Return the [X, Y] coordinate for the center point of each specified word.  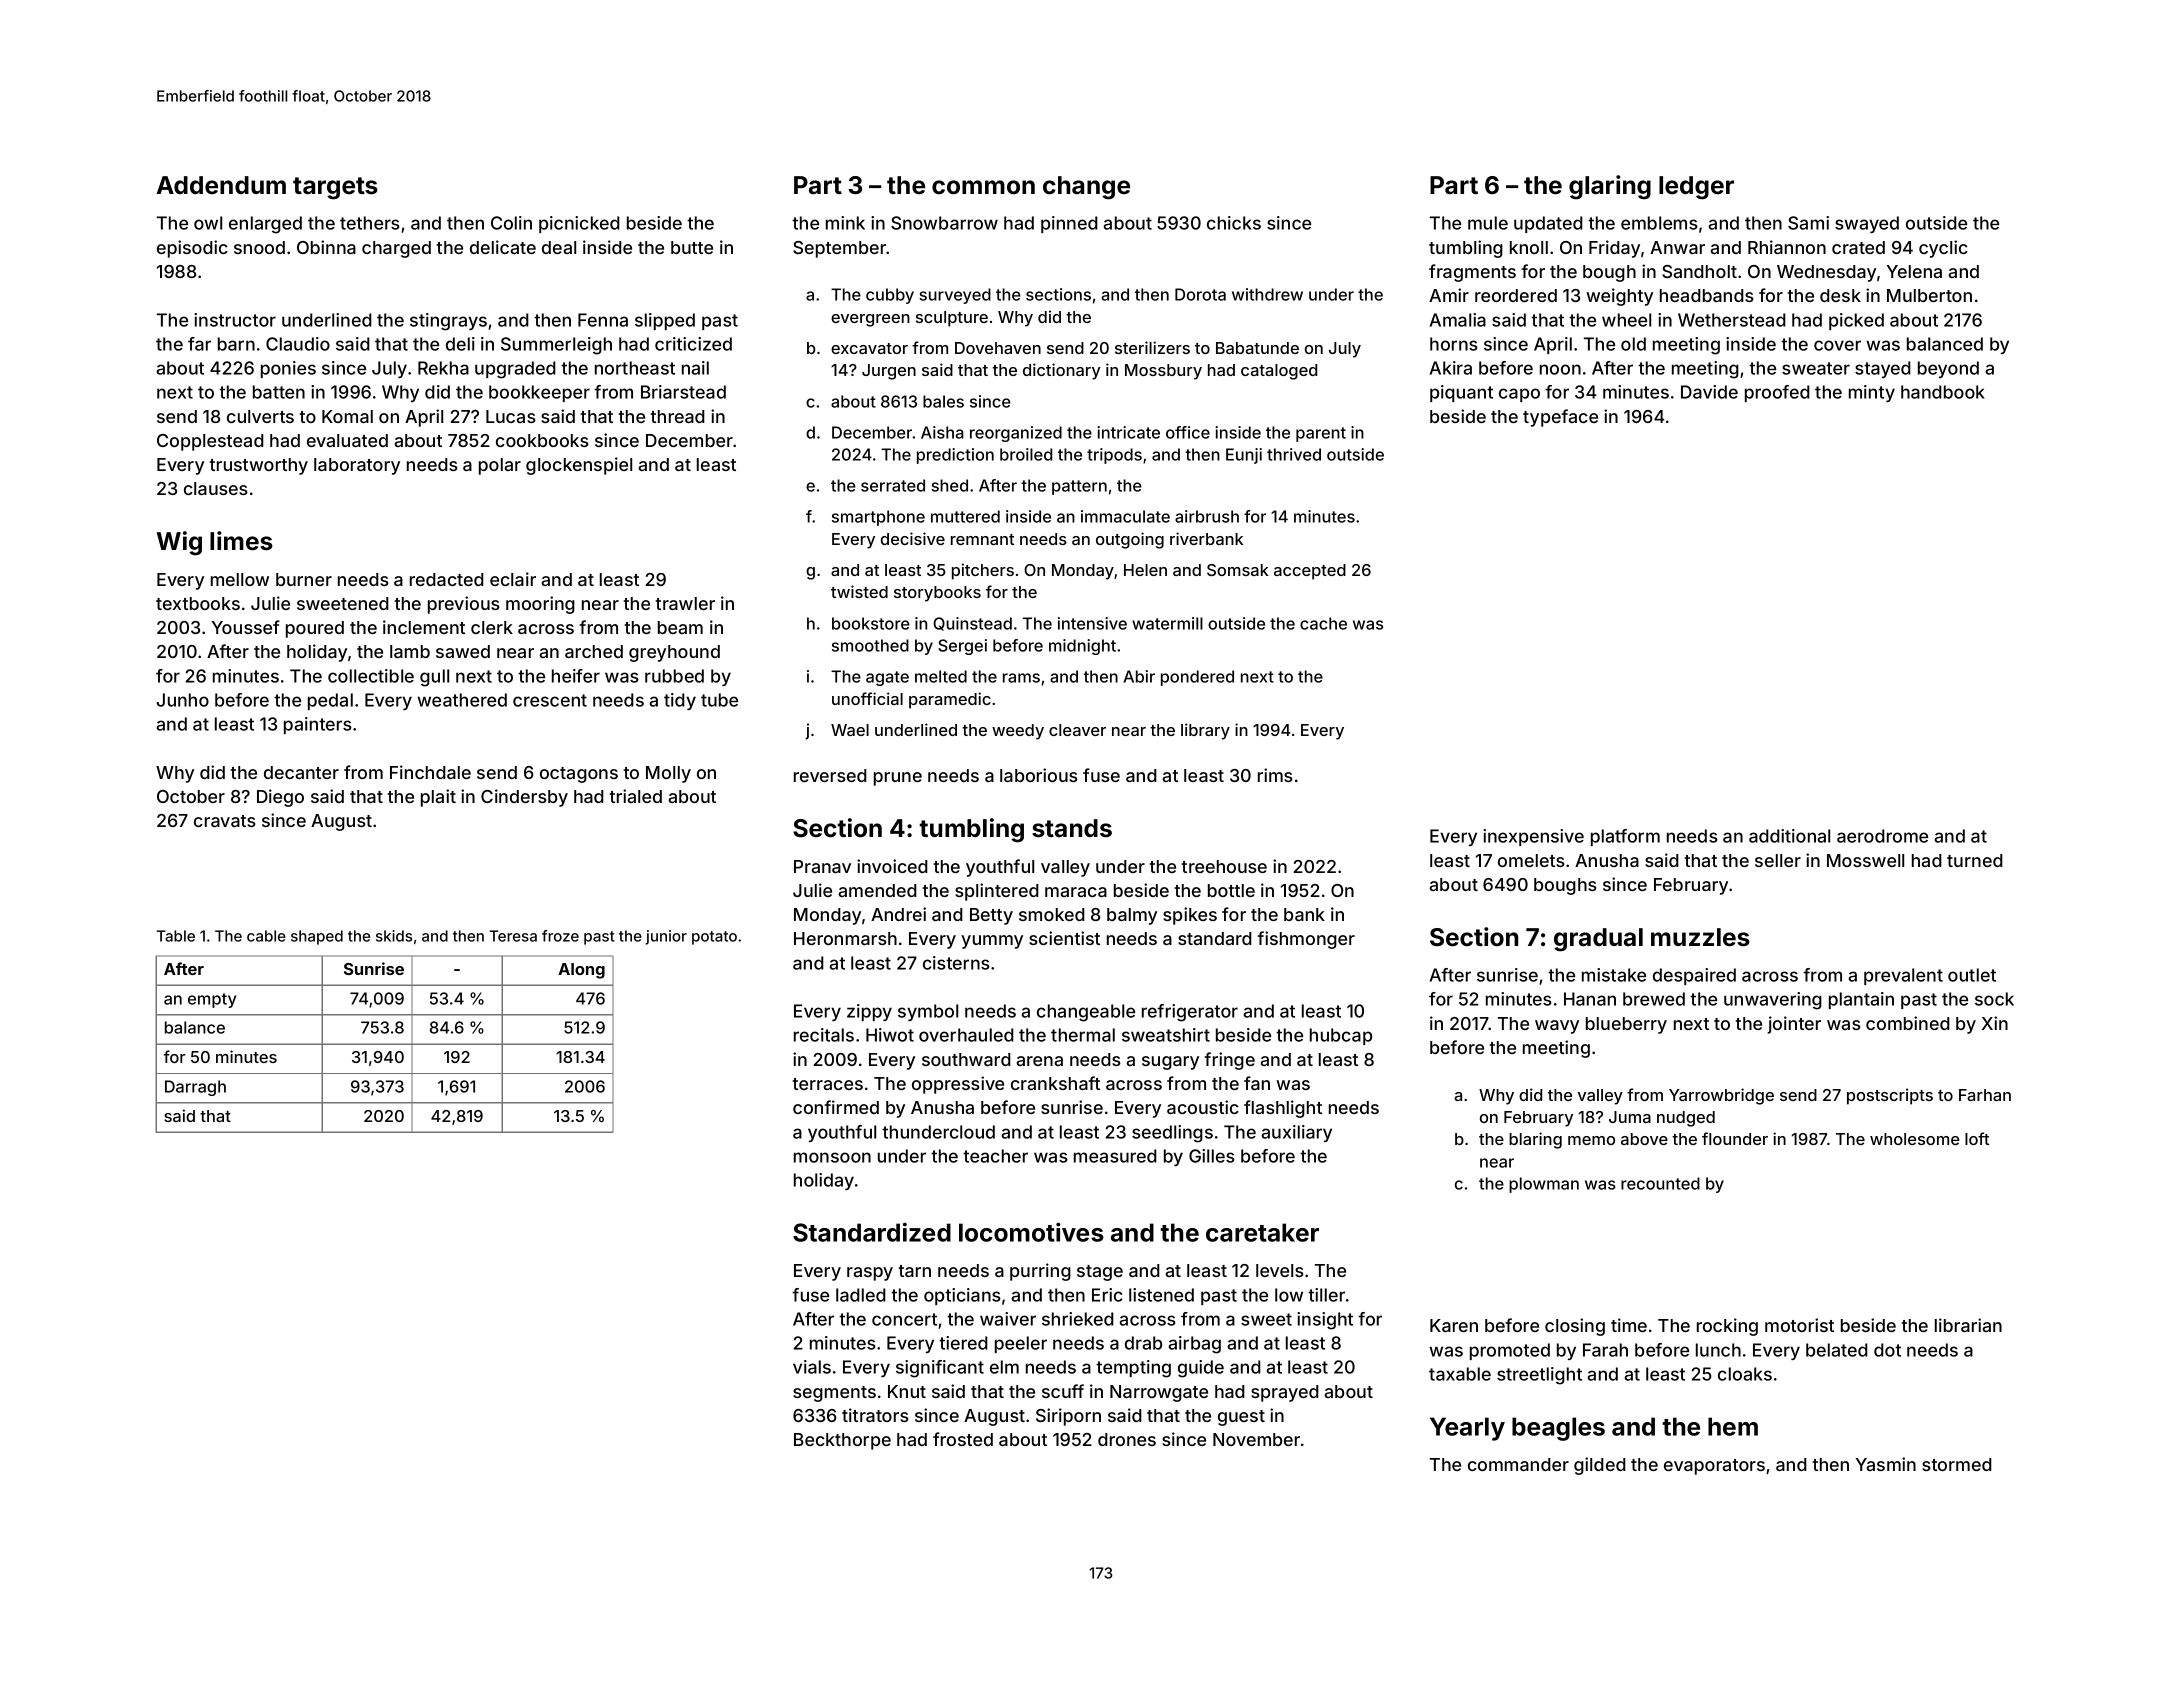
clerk [492, 627]
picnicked [579, 224]
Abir [1139, 676]
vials [812, 1367]
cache [1323, 623]
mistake [1614, 975]
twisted [859, 591]
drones [1127, 1439]
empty [212, 1000]
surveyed [955, 296]
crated [1858, 247]
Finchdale [430, 772]
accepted [1310, 572]
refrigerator [1190, 1013]
